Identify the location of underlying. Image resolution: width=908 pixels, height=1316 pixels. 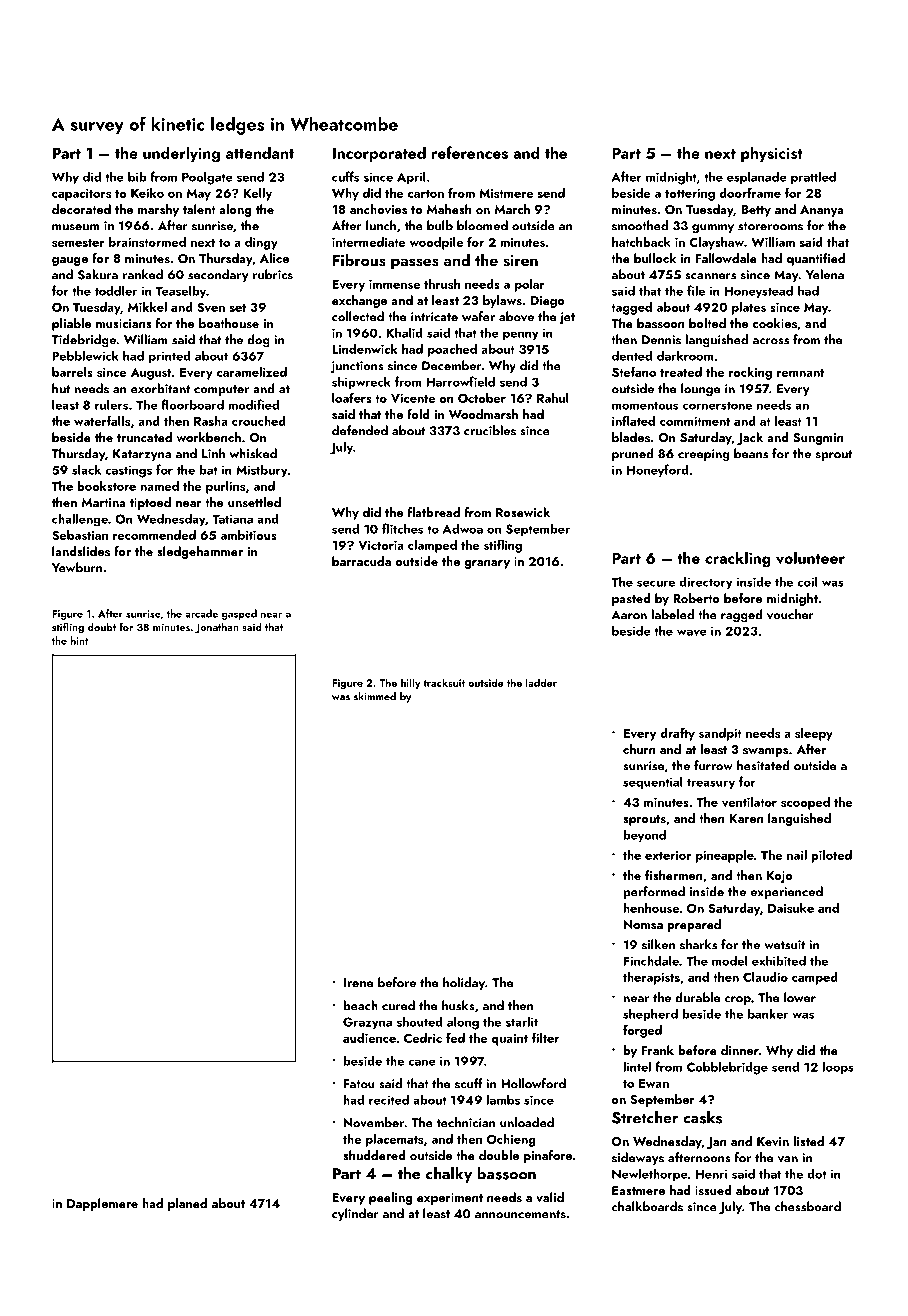
(181, 154).
